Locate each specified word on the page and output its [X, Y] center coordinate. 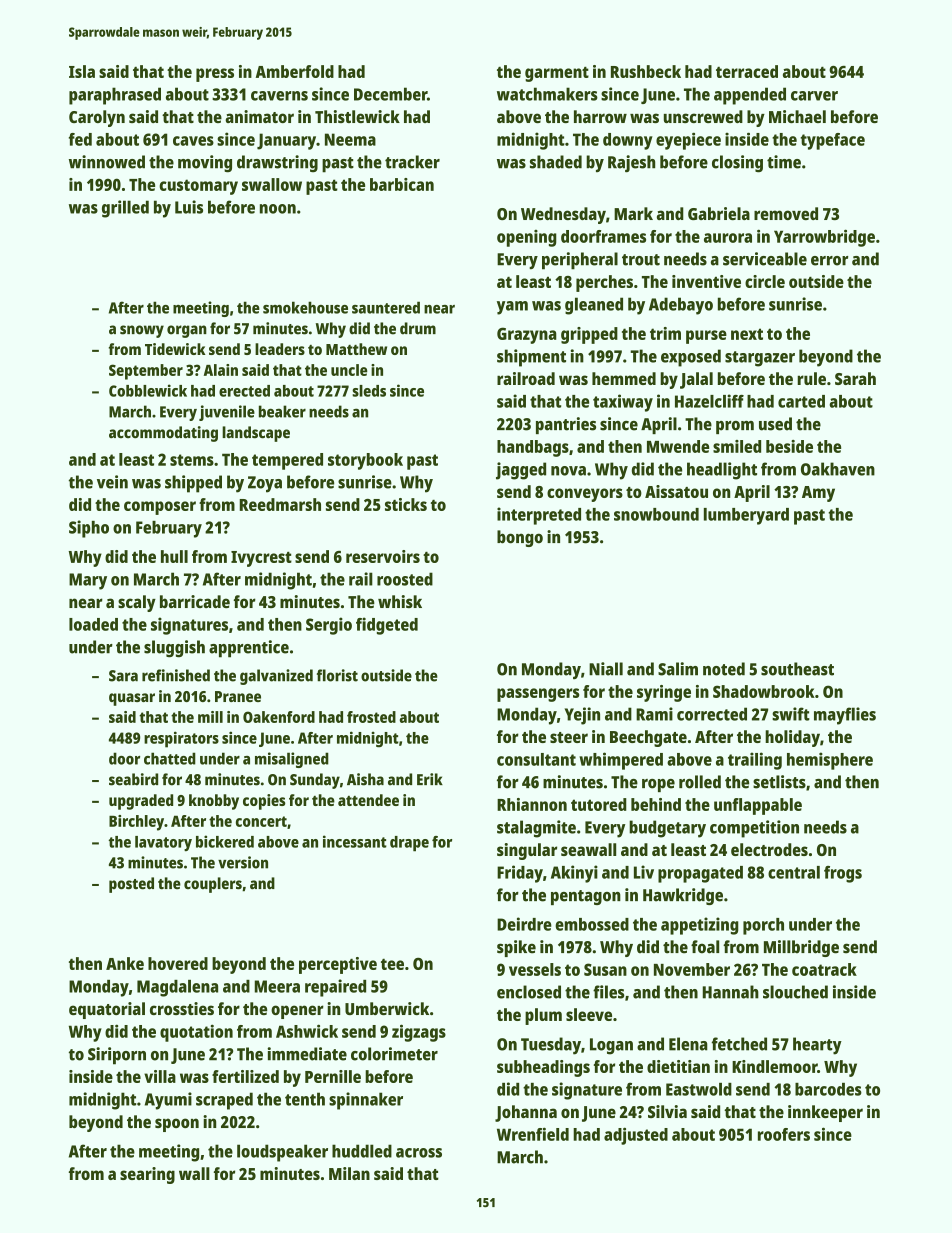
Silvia [667, 1111]
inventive [706, 281]
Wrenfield [533, 1134]
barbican [402, 184]
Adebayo [681, 306]
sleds [369, 391]
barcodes [828, 1089]
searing [147, 1175]
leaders [280, 349]
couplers [213, 885]
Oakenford [279, 717]
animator [259, 116]
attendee [368, 800]
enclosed [529, 992]
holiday [792, 738]
